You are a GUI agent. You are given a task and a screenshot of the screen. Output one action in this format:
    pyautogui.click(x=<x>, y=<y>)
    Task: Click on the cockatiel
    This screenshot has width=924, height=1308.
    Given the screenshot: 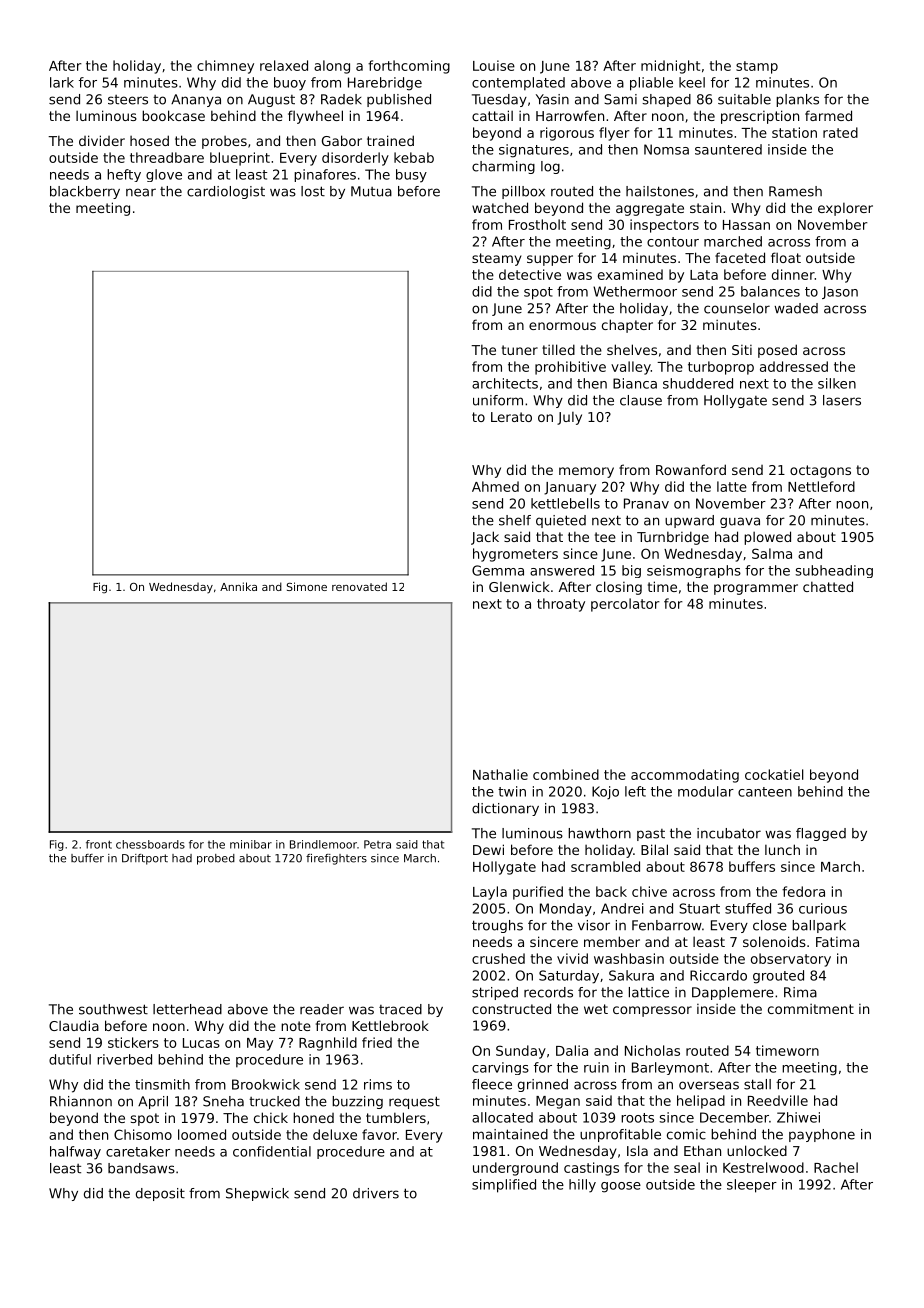 What is the action you would take?
    pyautogui.click(x=774, y=774)
